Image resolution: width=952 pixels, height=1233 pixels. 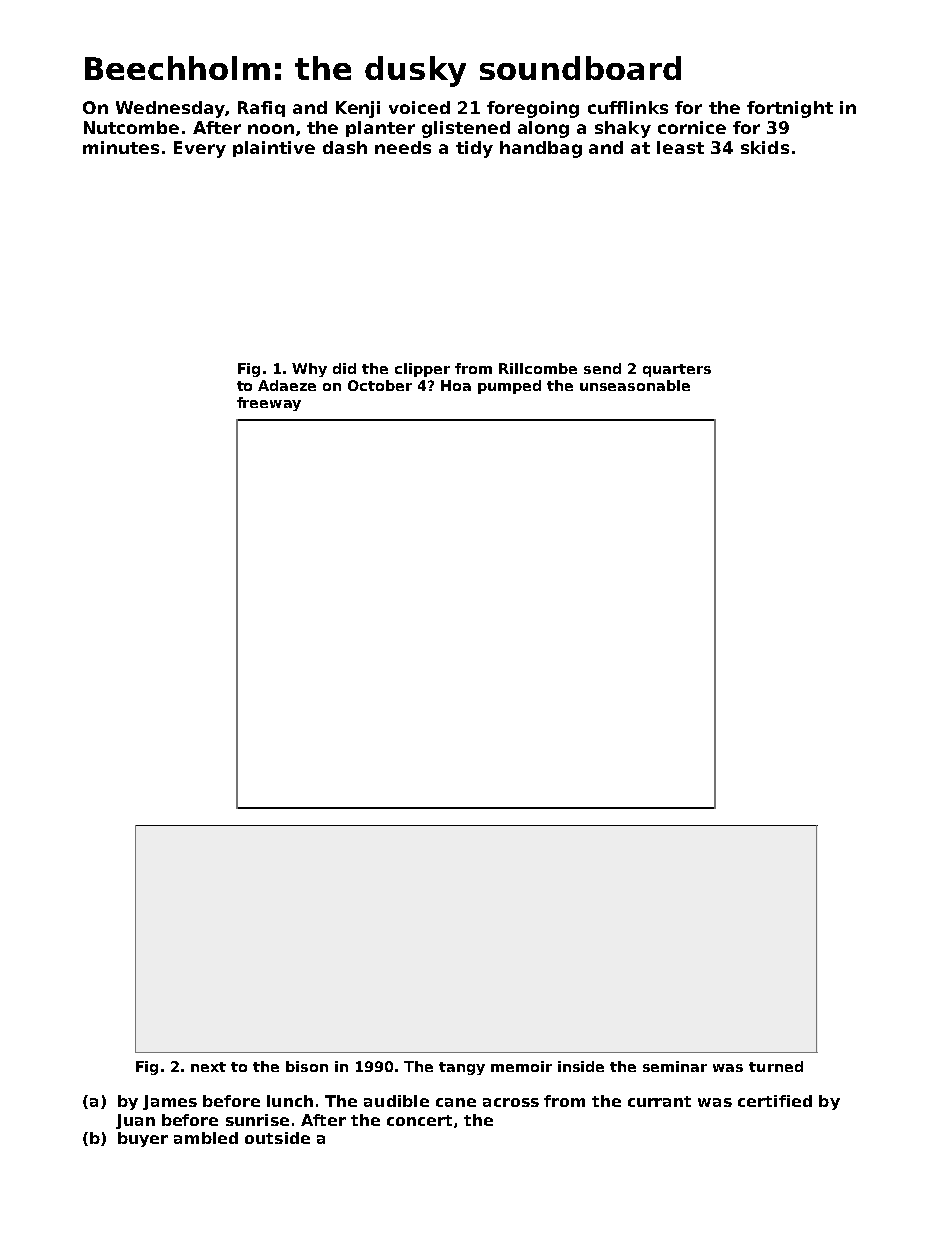 I want to click on concert, so click(x=419, y=1120).
